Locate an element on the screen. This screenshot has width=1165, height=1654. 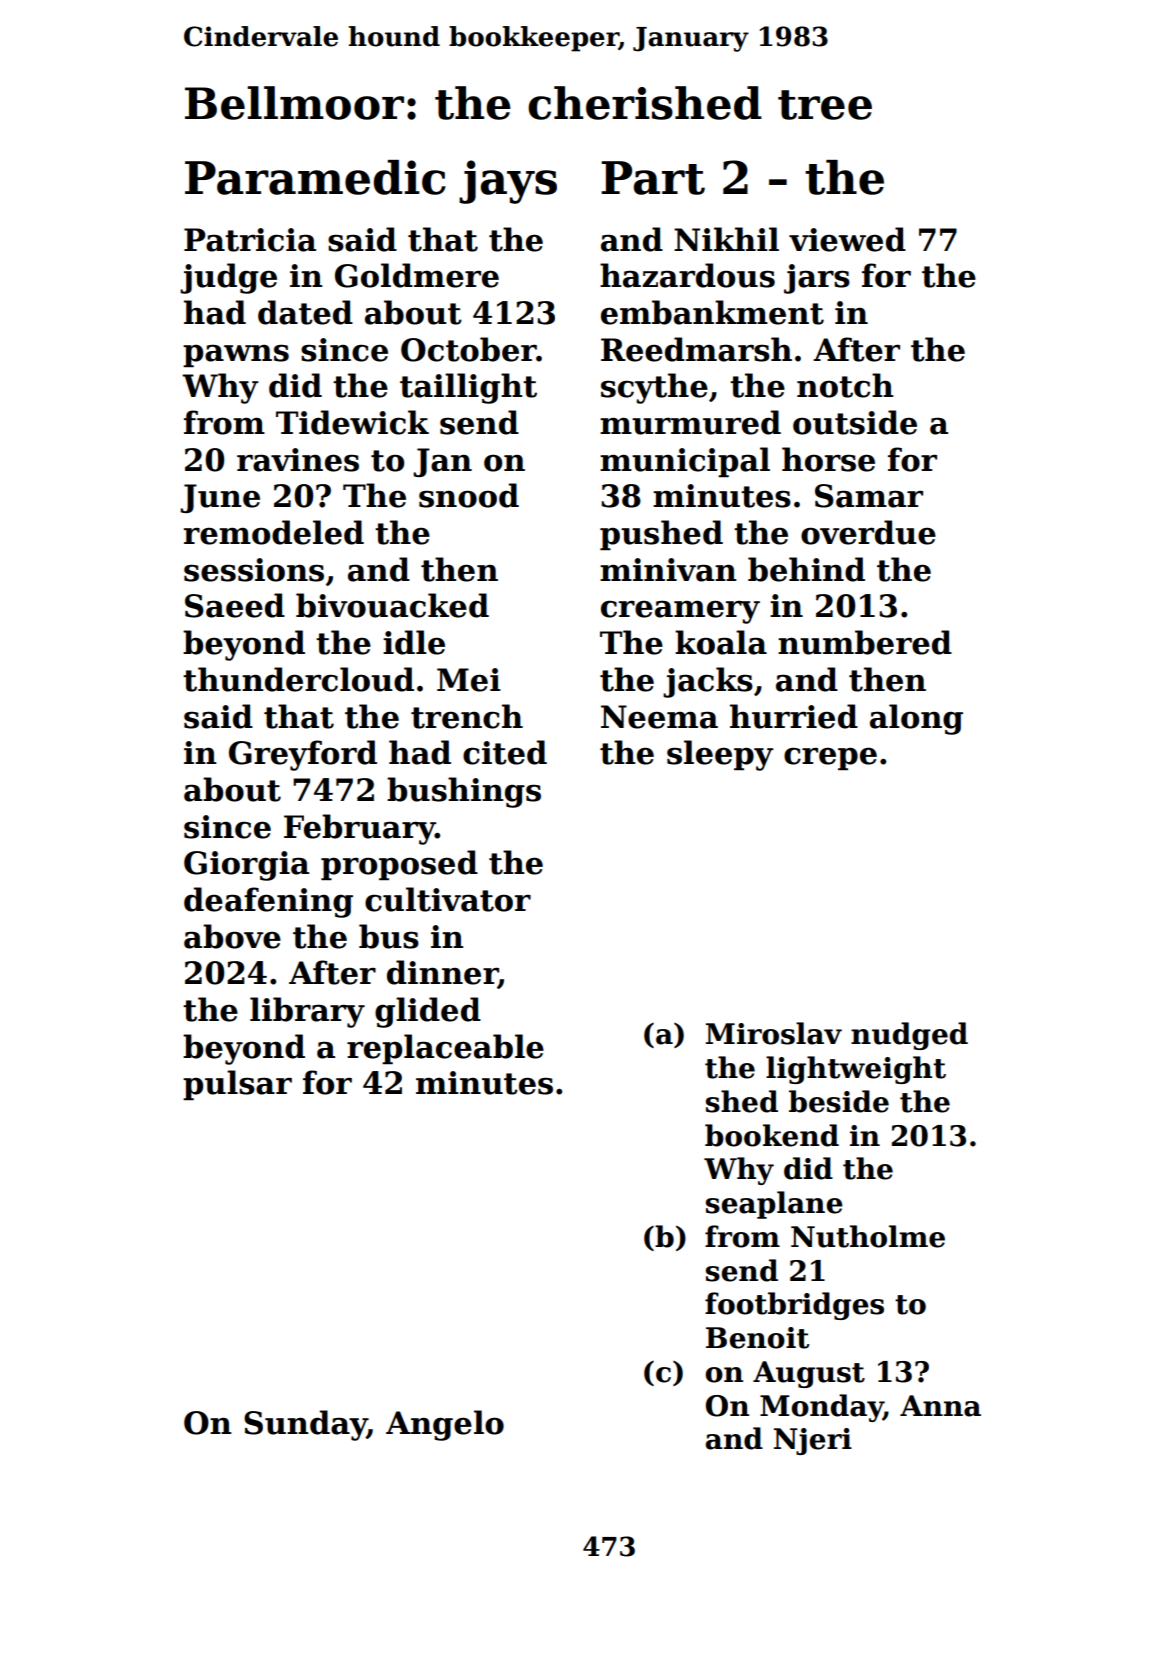
behind is located at coordinates (806, 569).
